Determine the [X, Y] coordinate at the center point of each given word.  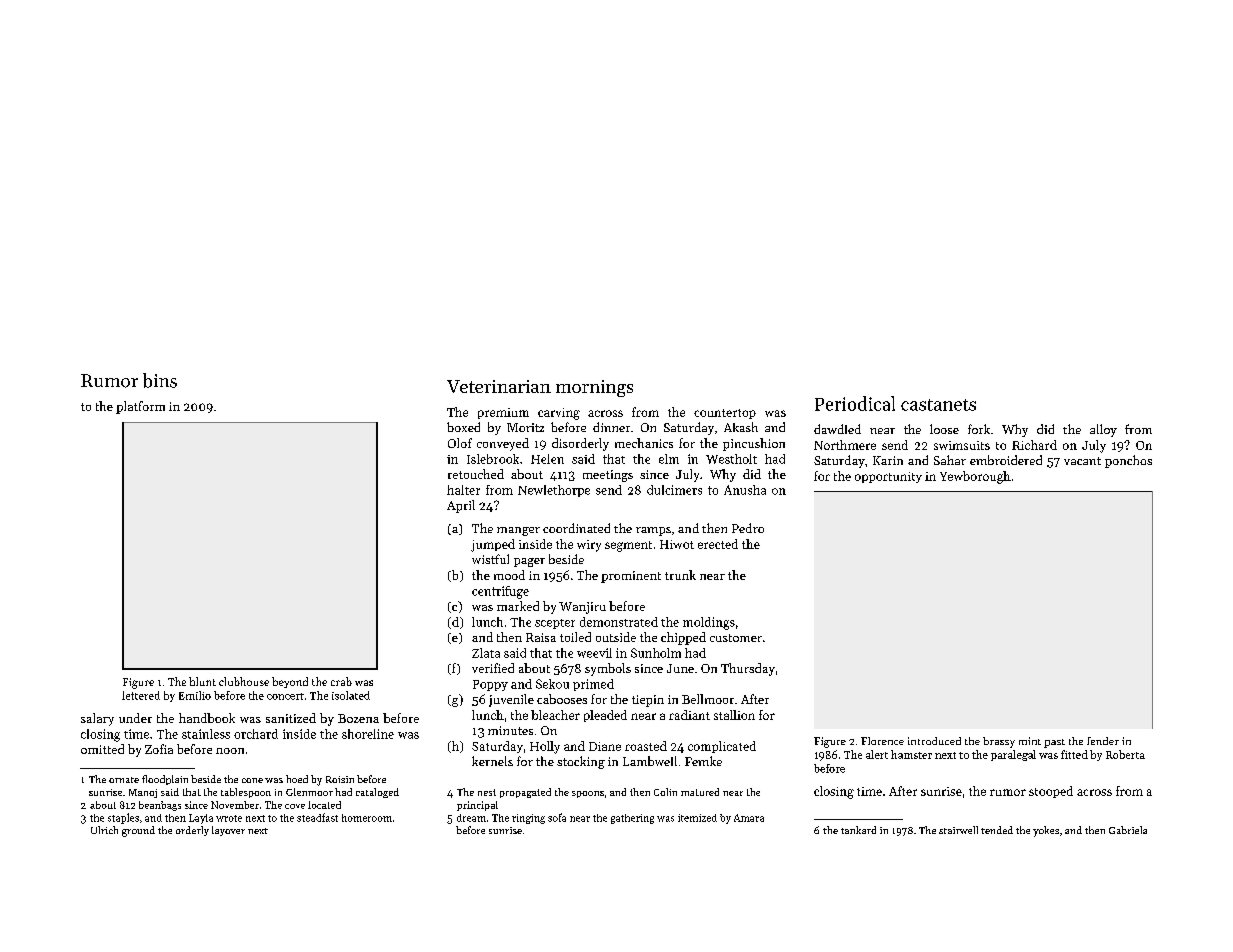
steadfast [317, 817]
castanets [938, 405]
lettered [141, 695]
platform [140, 407]
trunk [680, 575]
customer [736, 638]
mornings [594, 388]
